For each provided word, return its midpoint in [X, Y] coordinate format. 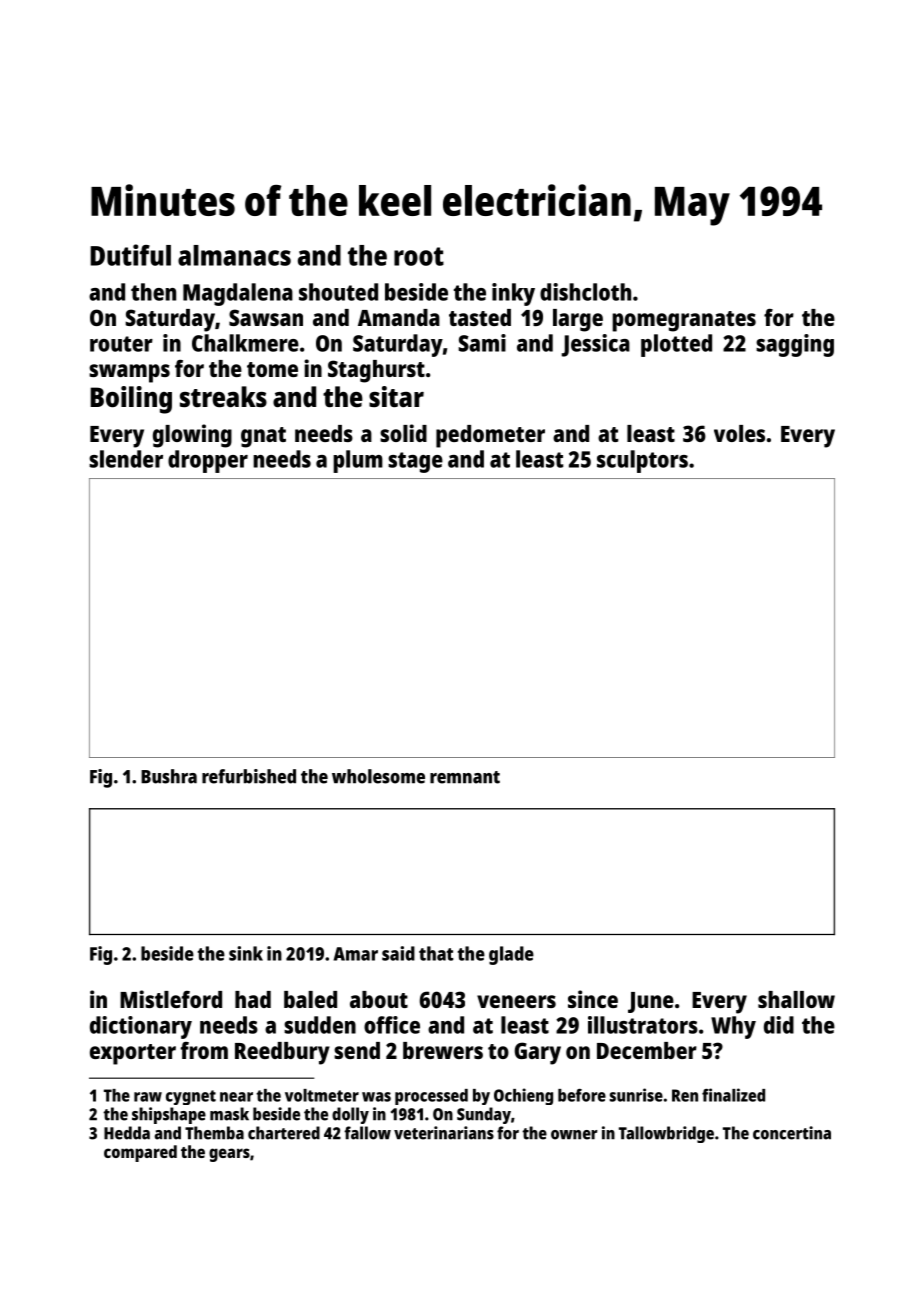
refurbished [249, 776]
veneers [516, 1001]
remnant [465, 777]
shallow [796, 999]
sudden [320, 1025]
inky [513, 294]
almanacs [234, 255]
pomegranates [684, 321]
